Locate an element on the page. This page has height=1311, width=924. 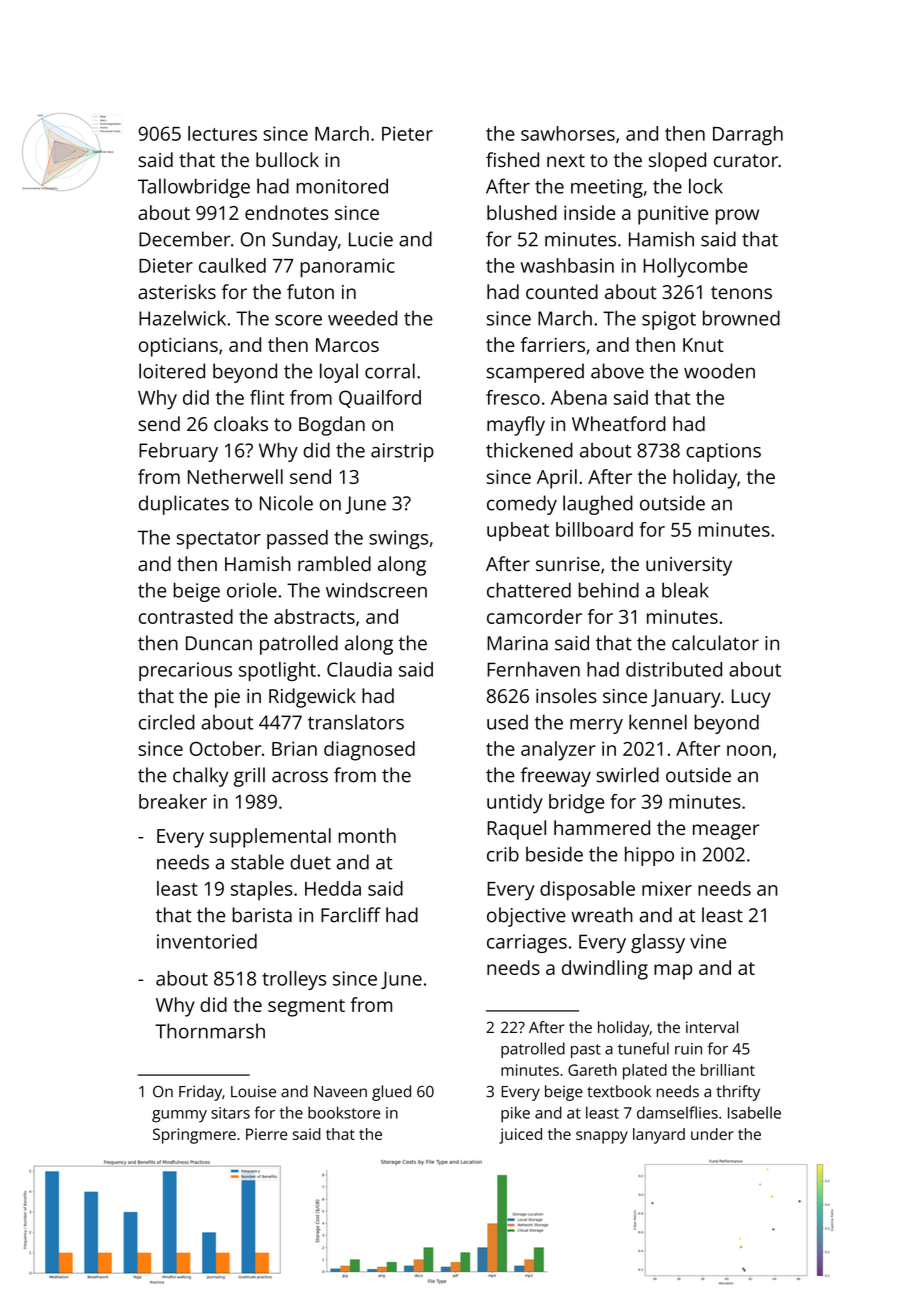
glued is located at coordinates (391, 1093).
